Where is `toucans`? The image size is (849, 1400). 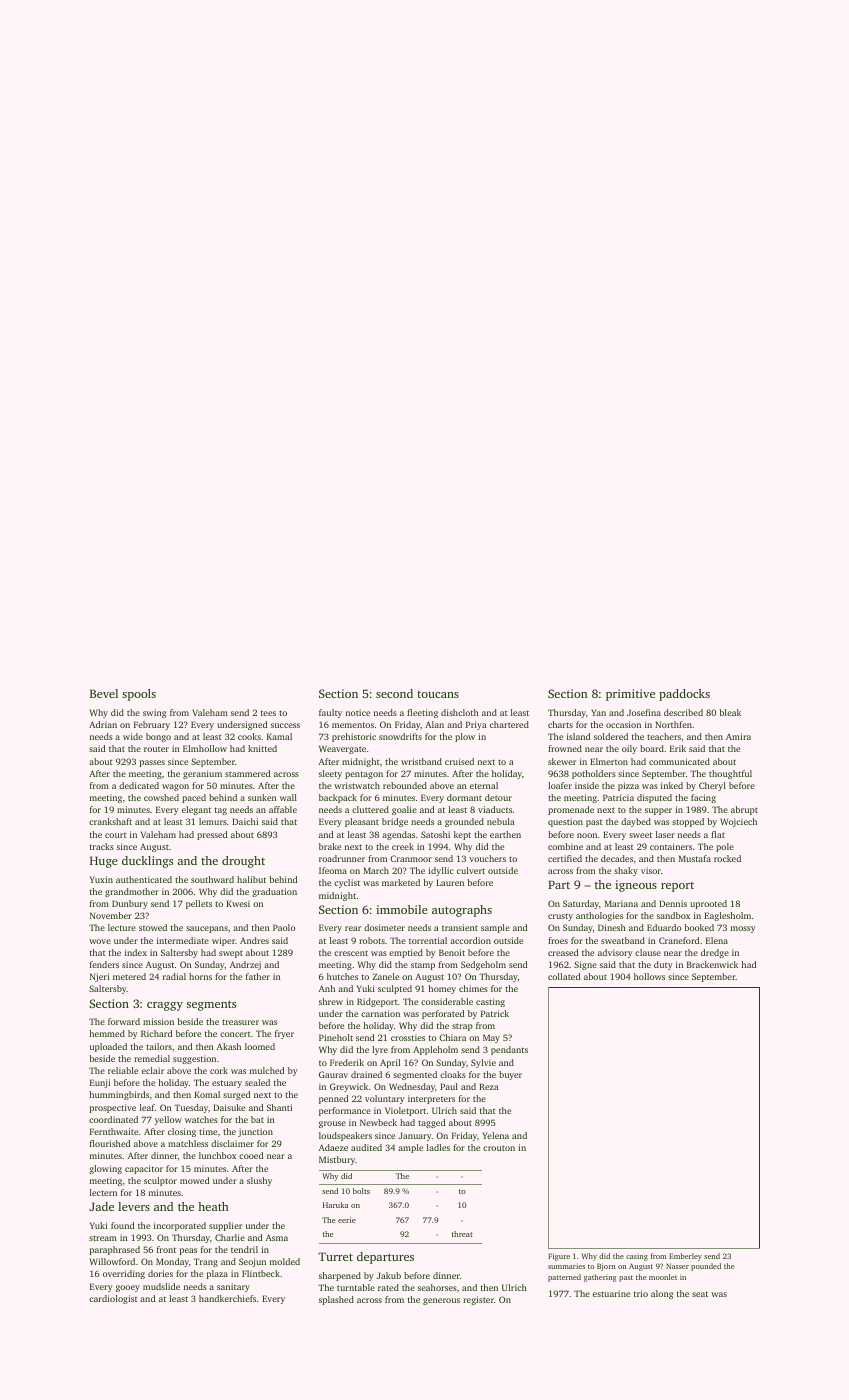 toucans is located at coordinates (438, 694).
